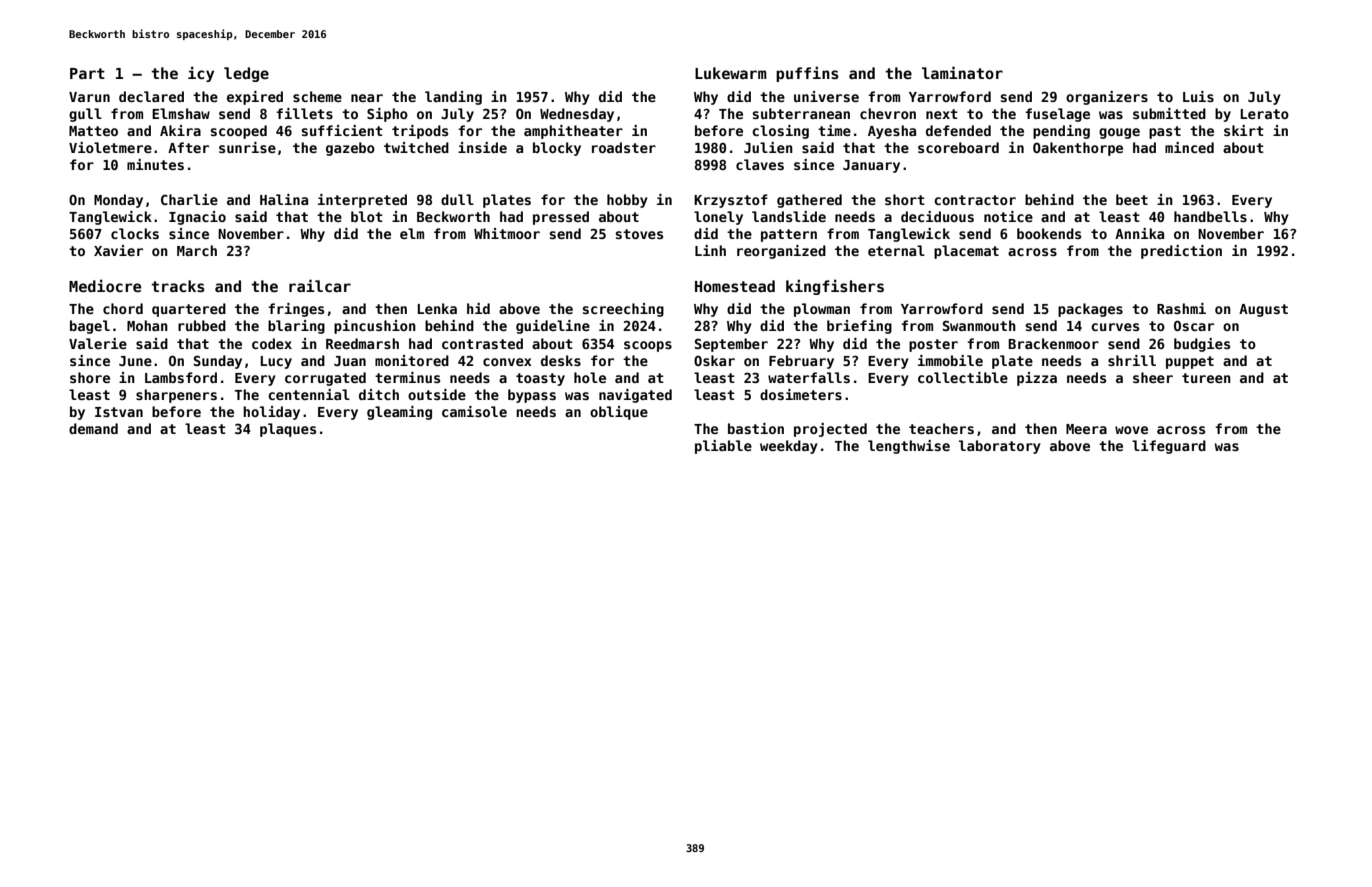  What do you see at coordinates (789, 447) in the screenshot?
I see `weekday` at bounding box center [789, 447].
